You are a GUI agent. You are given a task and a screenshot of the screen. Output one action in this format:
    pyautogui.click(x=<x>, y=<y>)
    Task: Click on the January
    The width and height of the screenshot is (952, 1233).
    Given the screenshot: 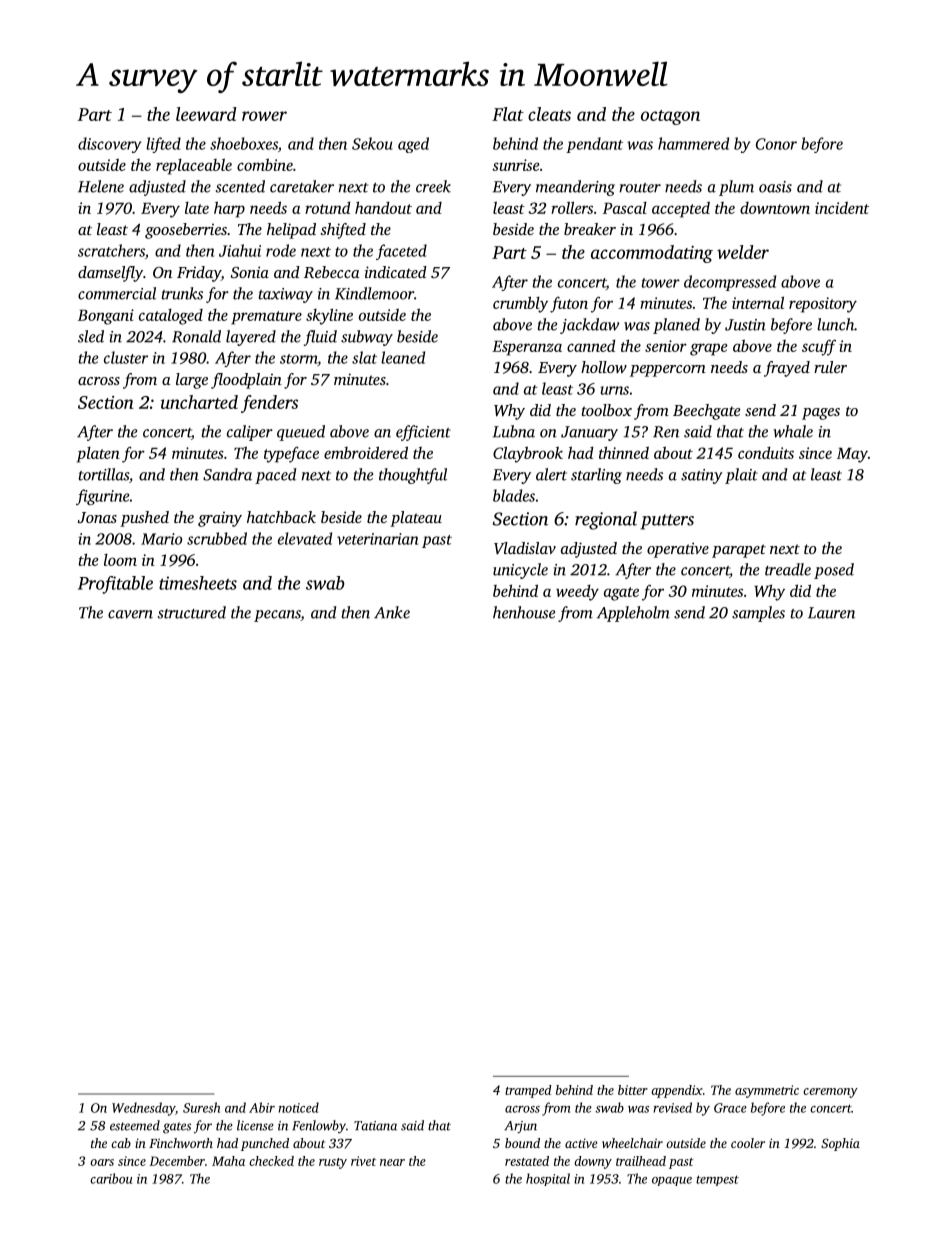 What is the action you would take?
    pyautogui.click(x=589, y=433)
